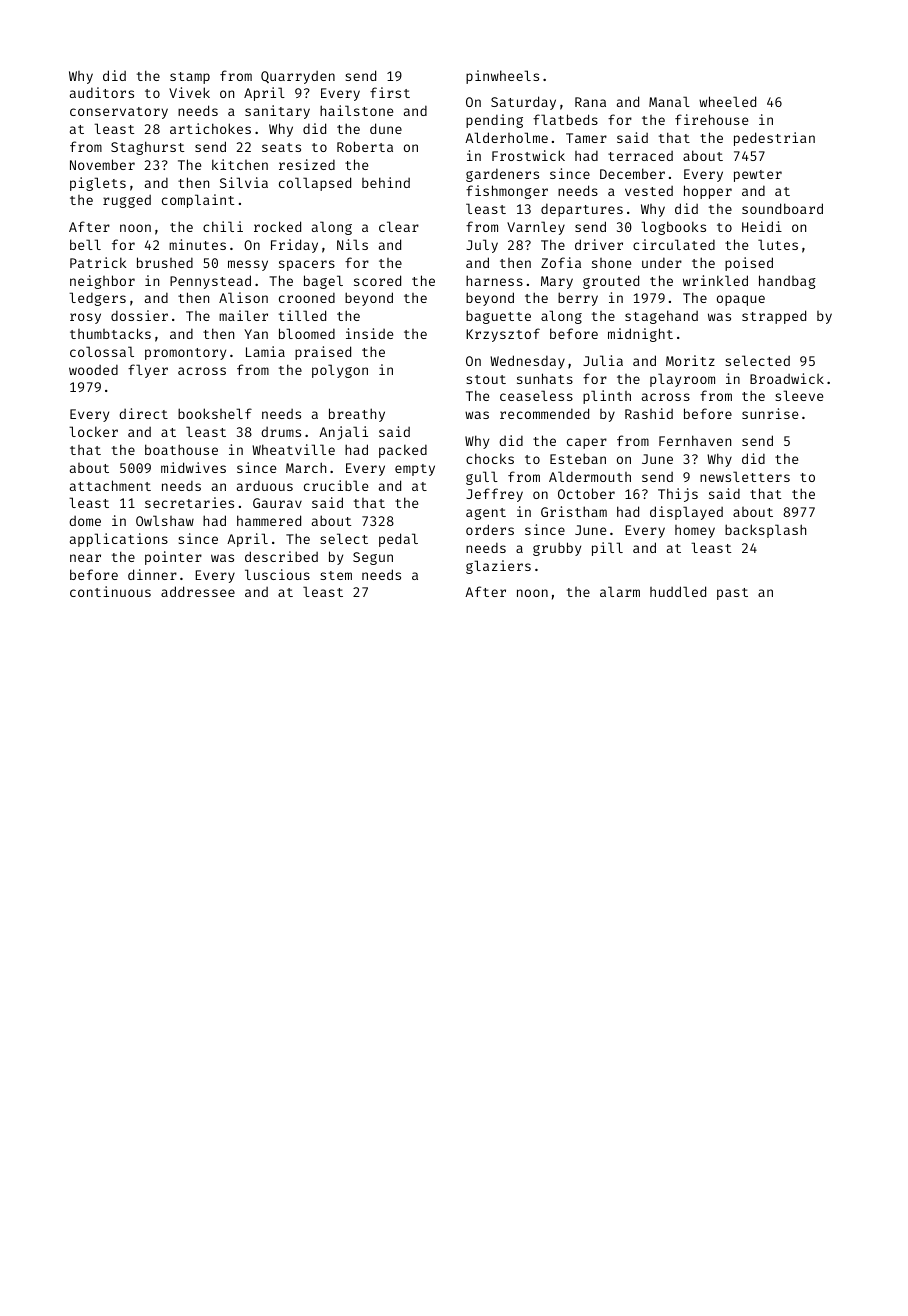 The image size is (908, 1316). I want to click on gardeners, so click(502, 175).
